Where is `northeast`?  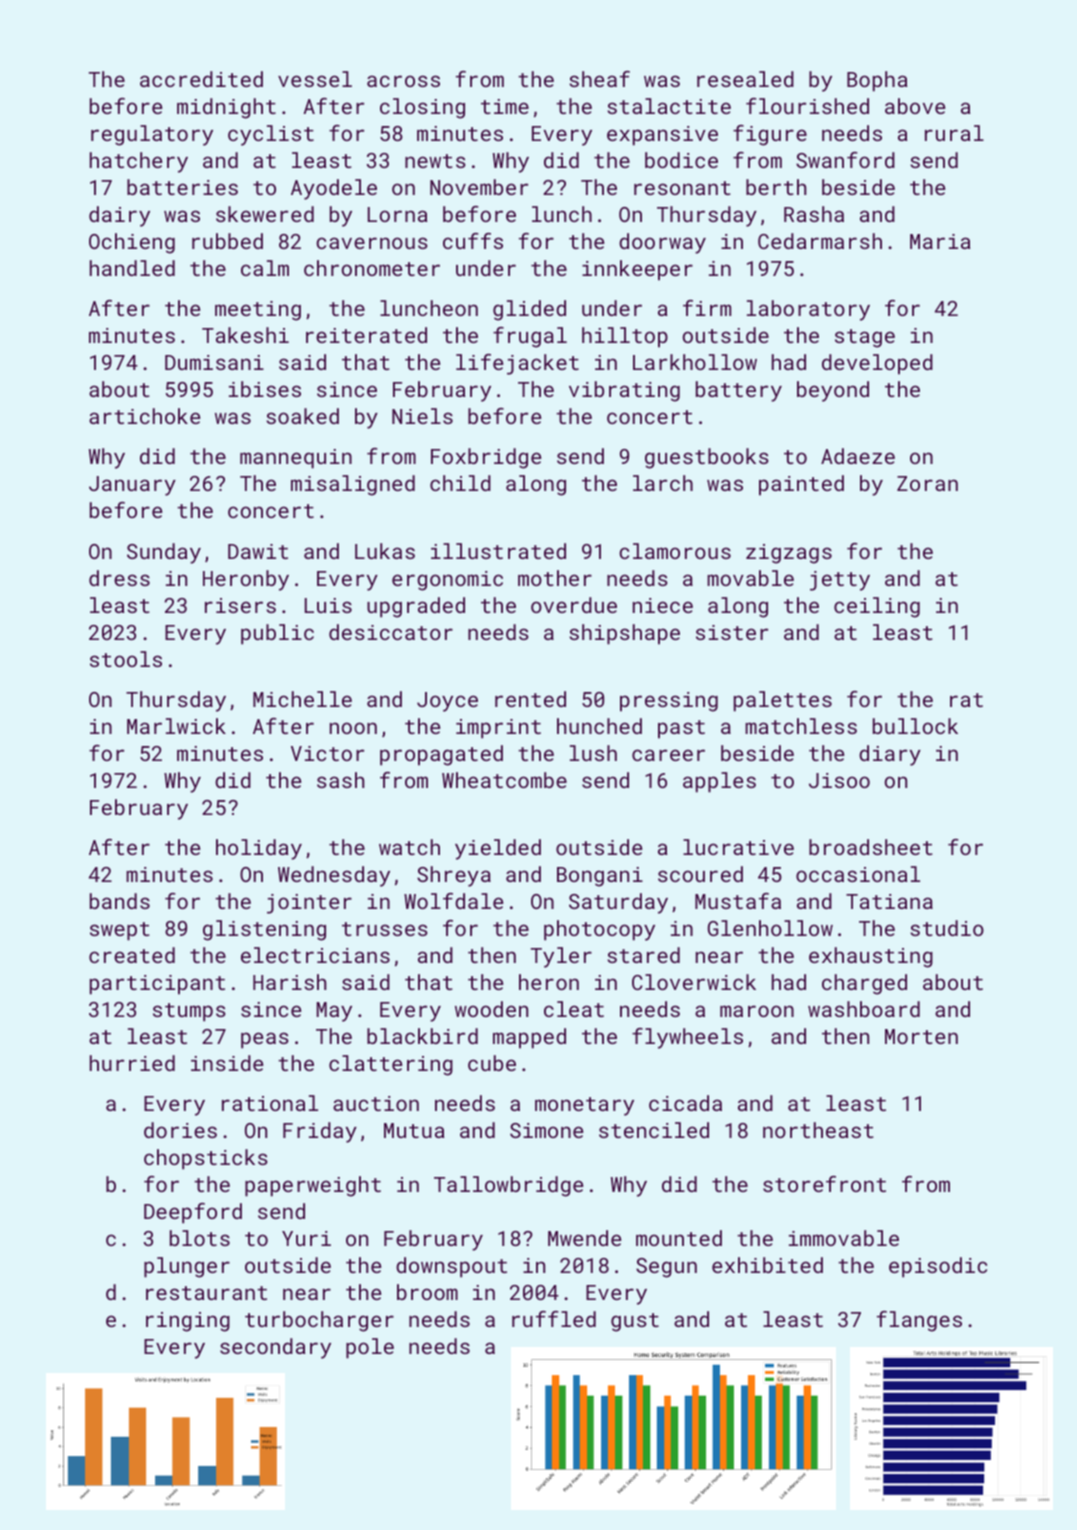
northeast is located at coordinates (818, 1130).
